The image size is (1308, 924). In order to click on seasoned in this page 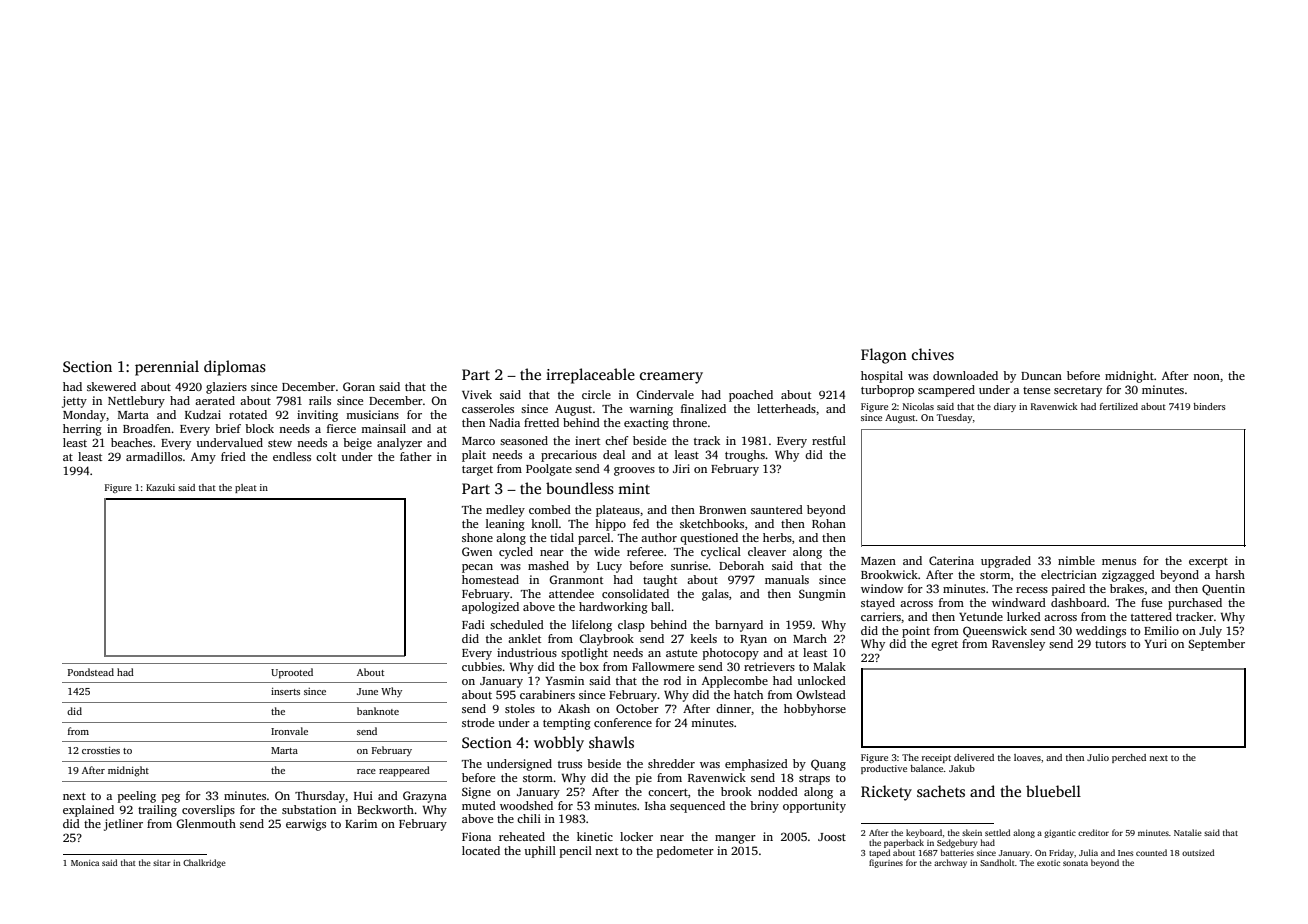, I will do `click(524, 440)`.
